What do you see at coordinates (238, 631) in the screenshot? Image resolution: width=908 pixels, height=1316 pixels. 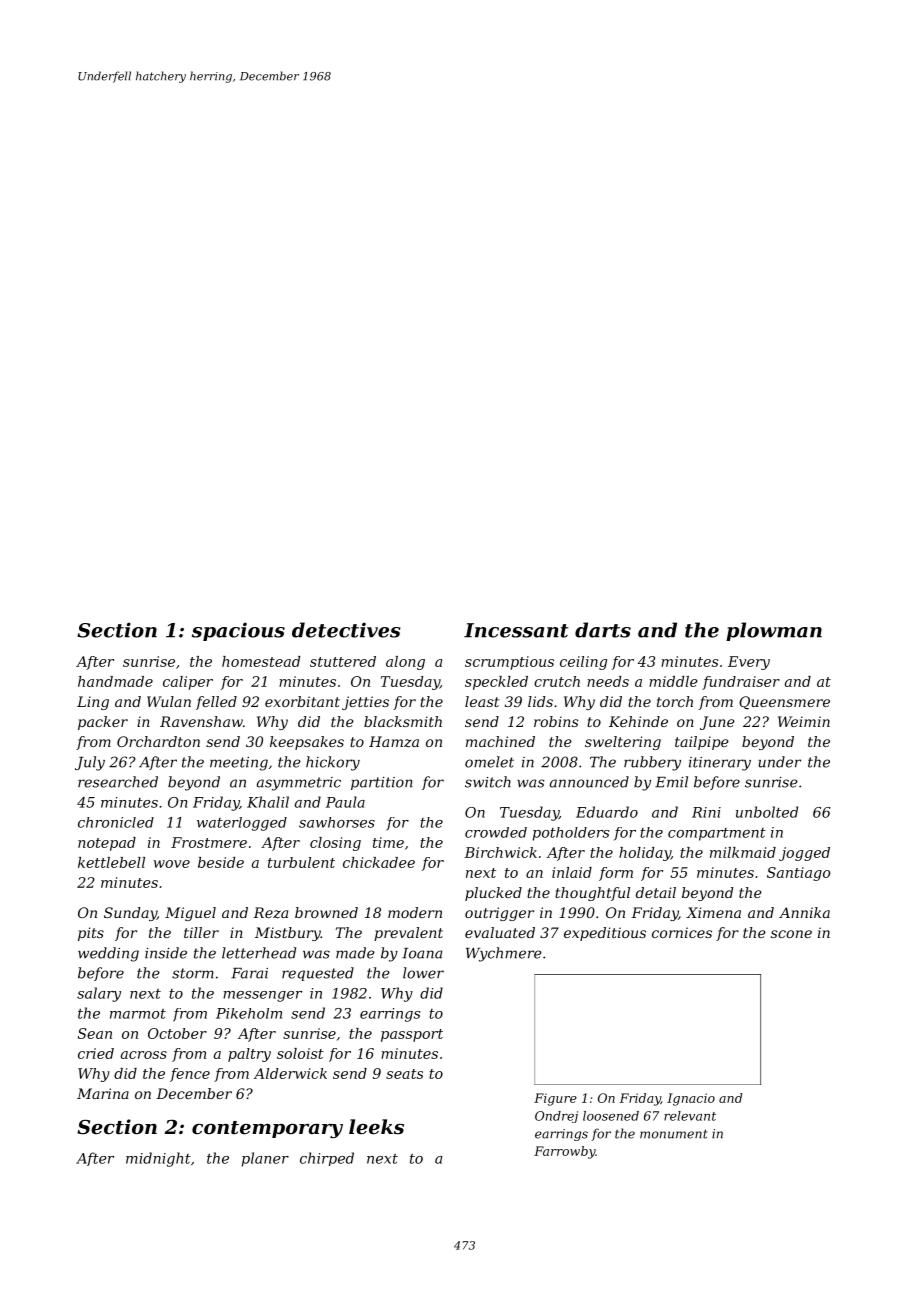 I see `spacious` at bounding box center [238, 631].
